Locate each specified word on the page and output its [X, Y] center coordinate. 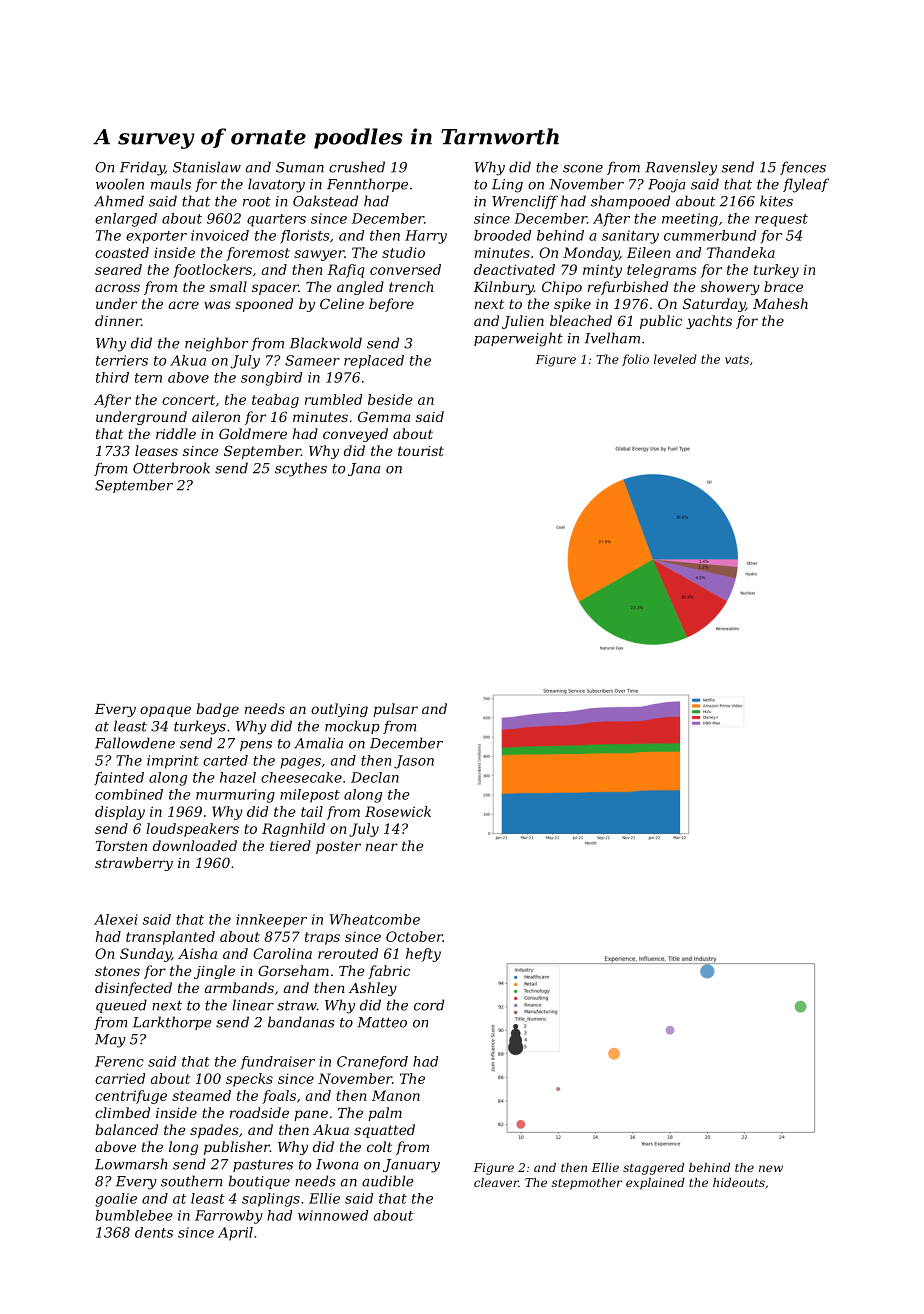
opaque [165, 711]
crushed [357, 167]
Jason [414, 762]
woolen [120, 184]
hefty [423, 955]
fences [803, 168]
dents [154, 1232]
